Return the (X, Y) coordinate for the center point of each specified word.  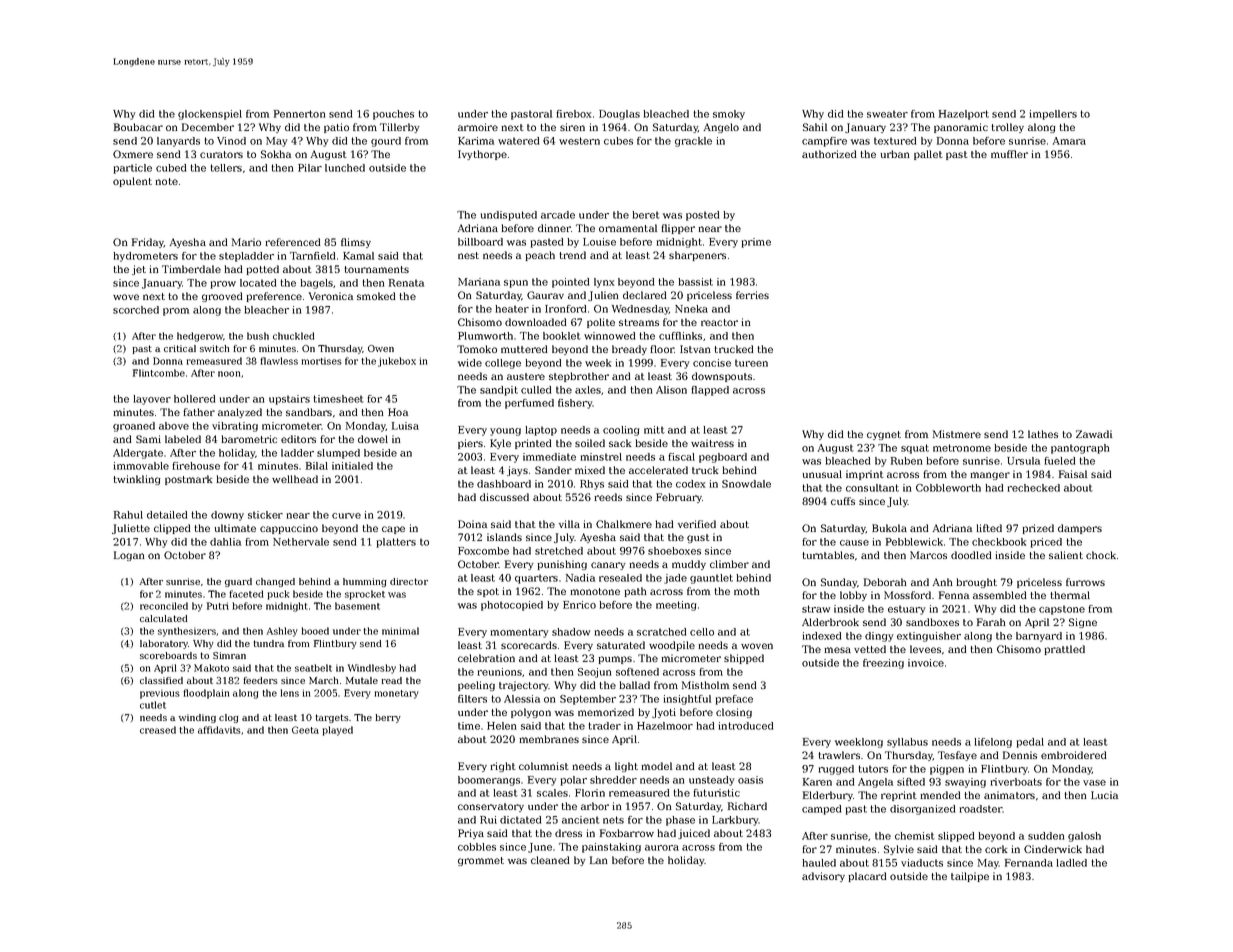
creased (158, 730)
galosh (1084, 837)
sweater (887, 114)
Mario (246, 242)
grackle (693, 142)
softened (637, 672)
